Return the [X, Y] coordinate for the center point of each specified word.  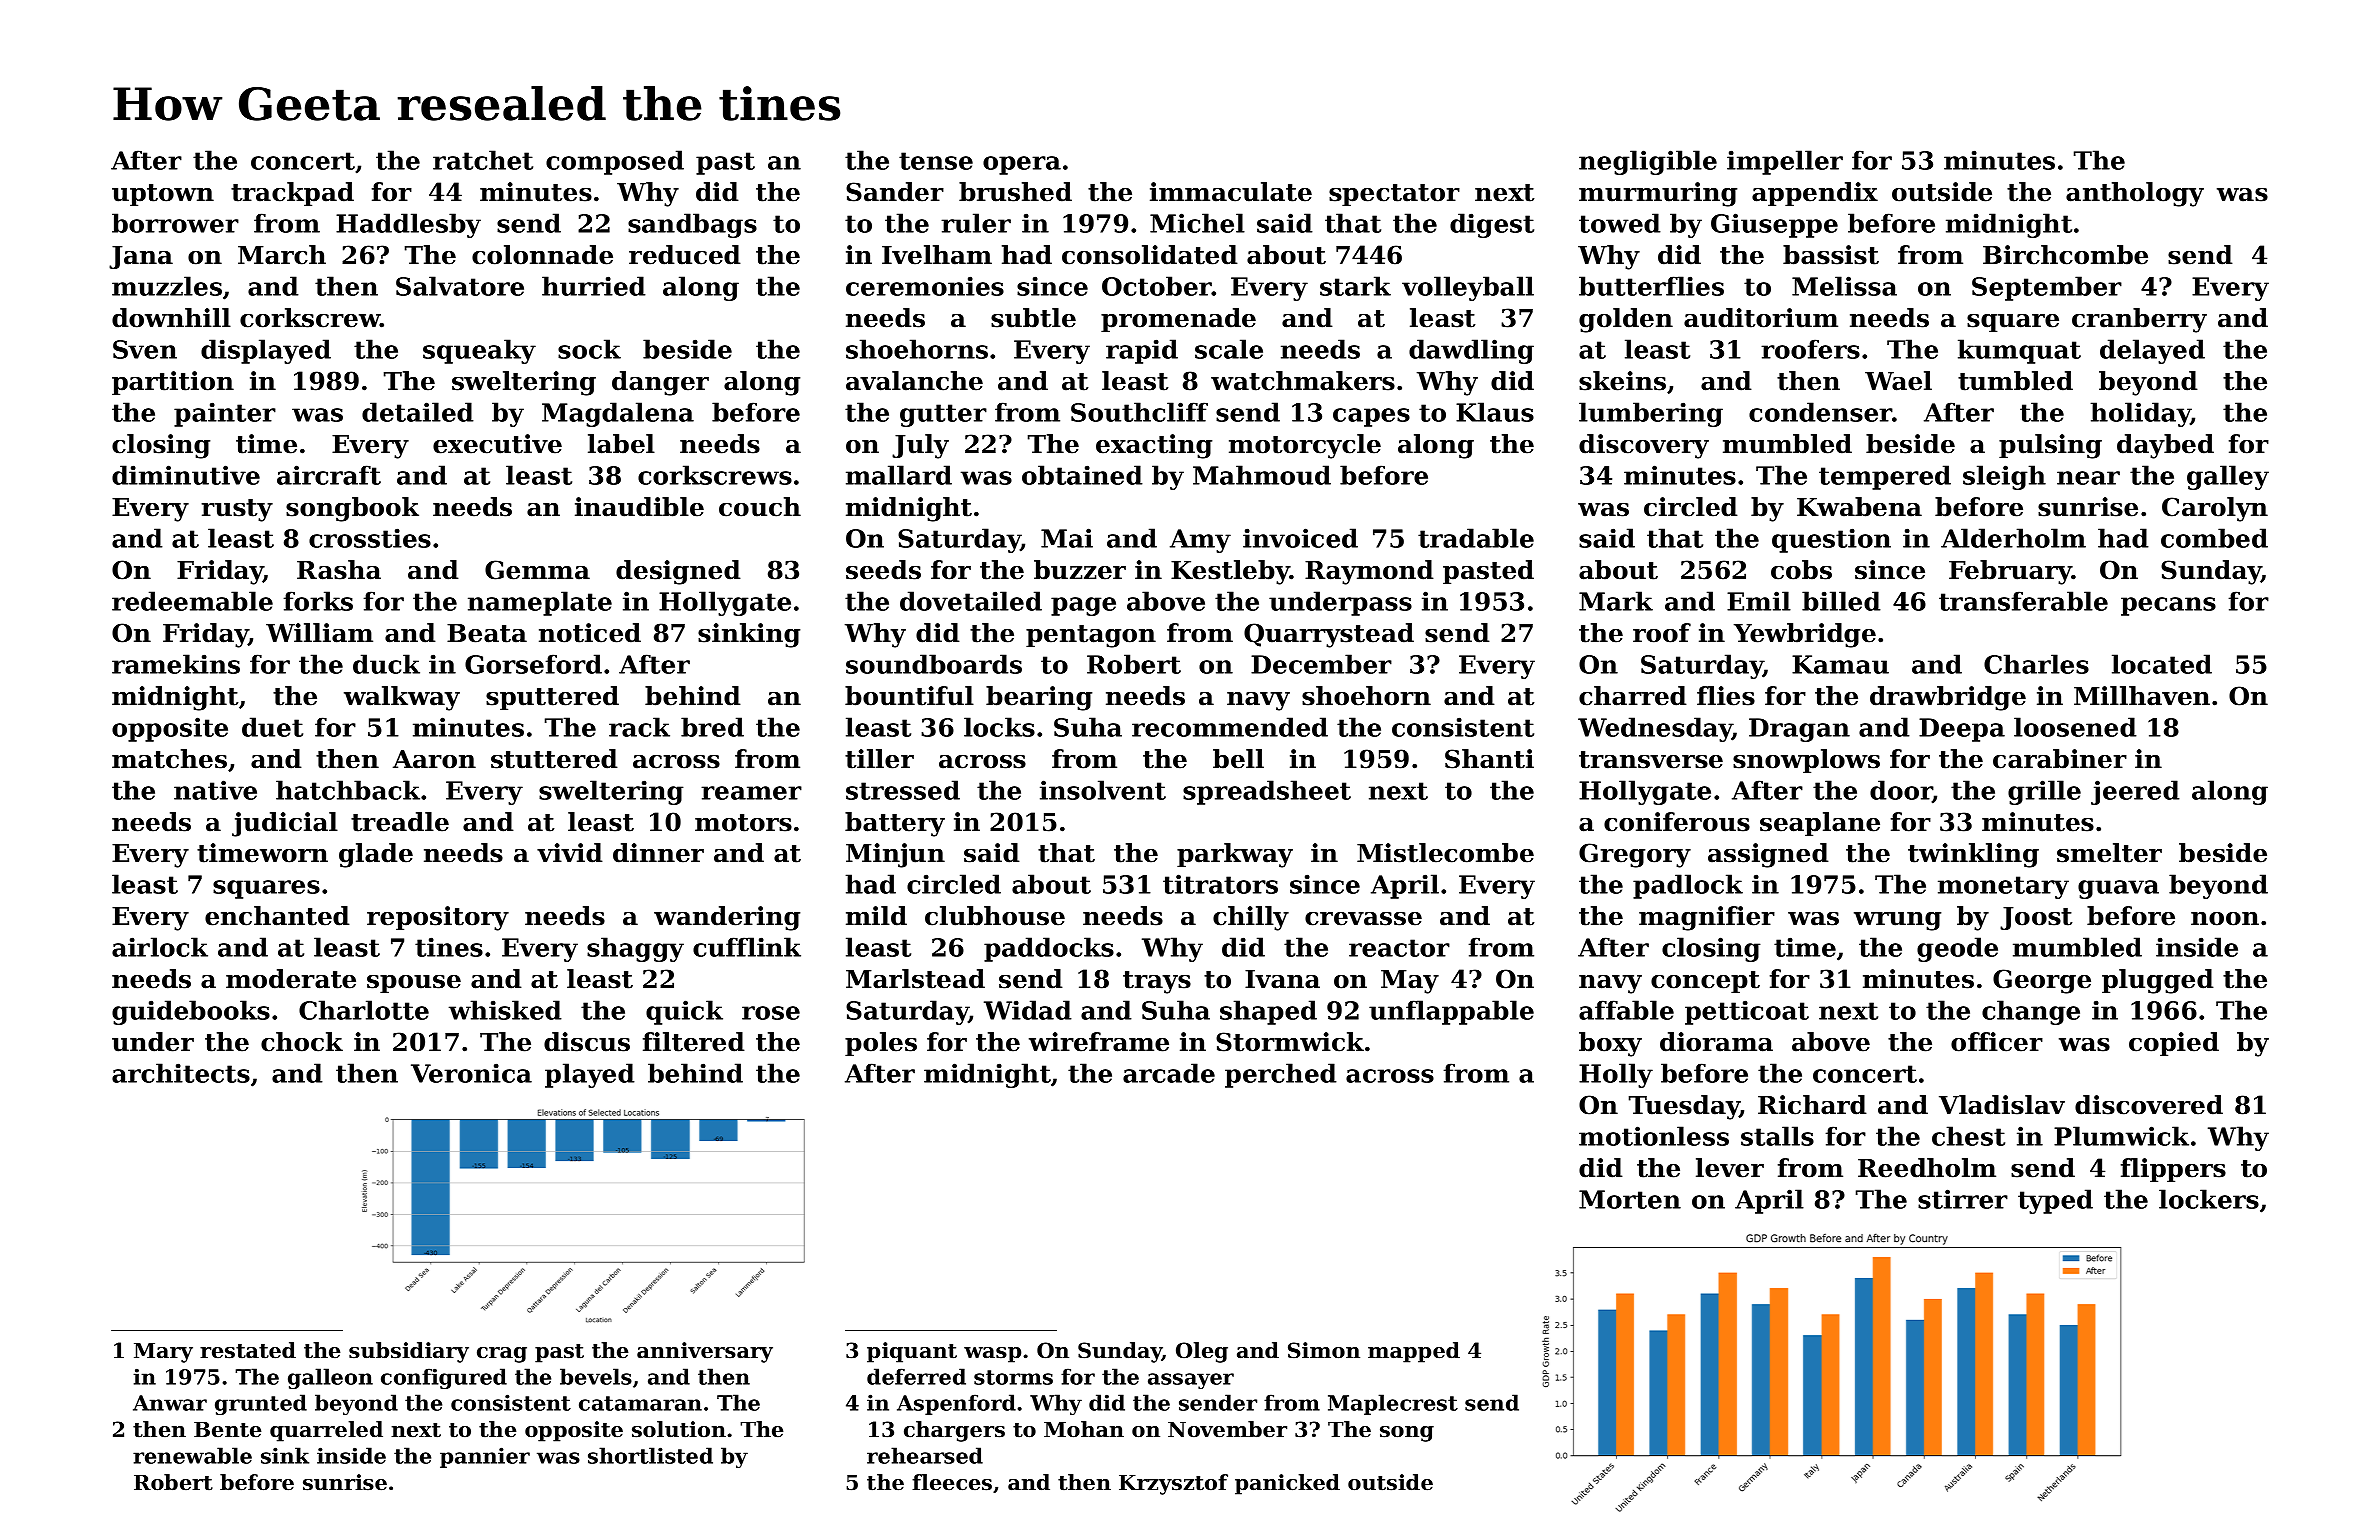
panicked [1287, 1484]
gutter [943, 415]
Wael [1898, 381]
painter [225, 414]
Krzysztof [1173, 1484]
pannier [485, 1457]
